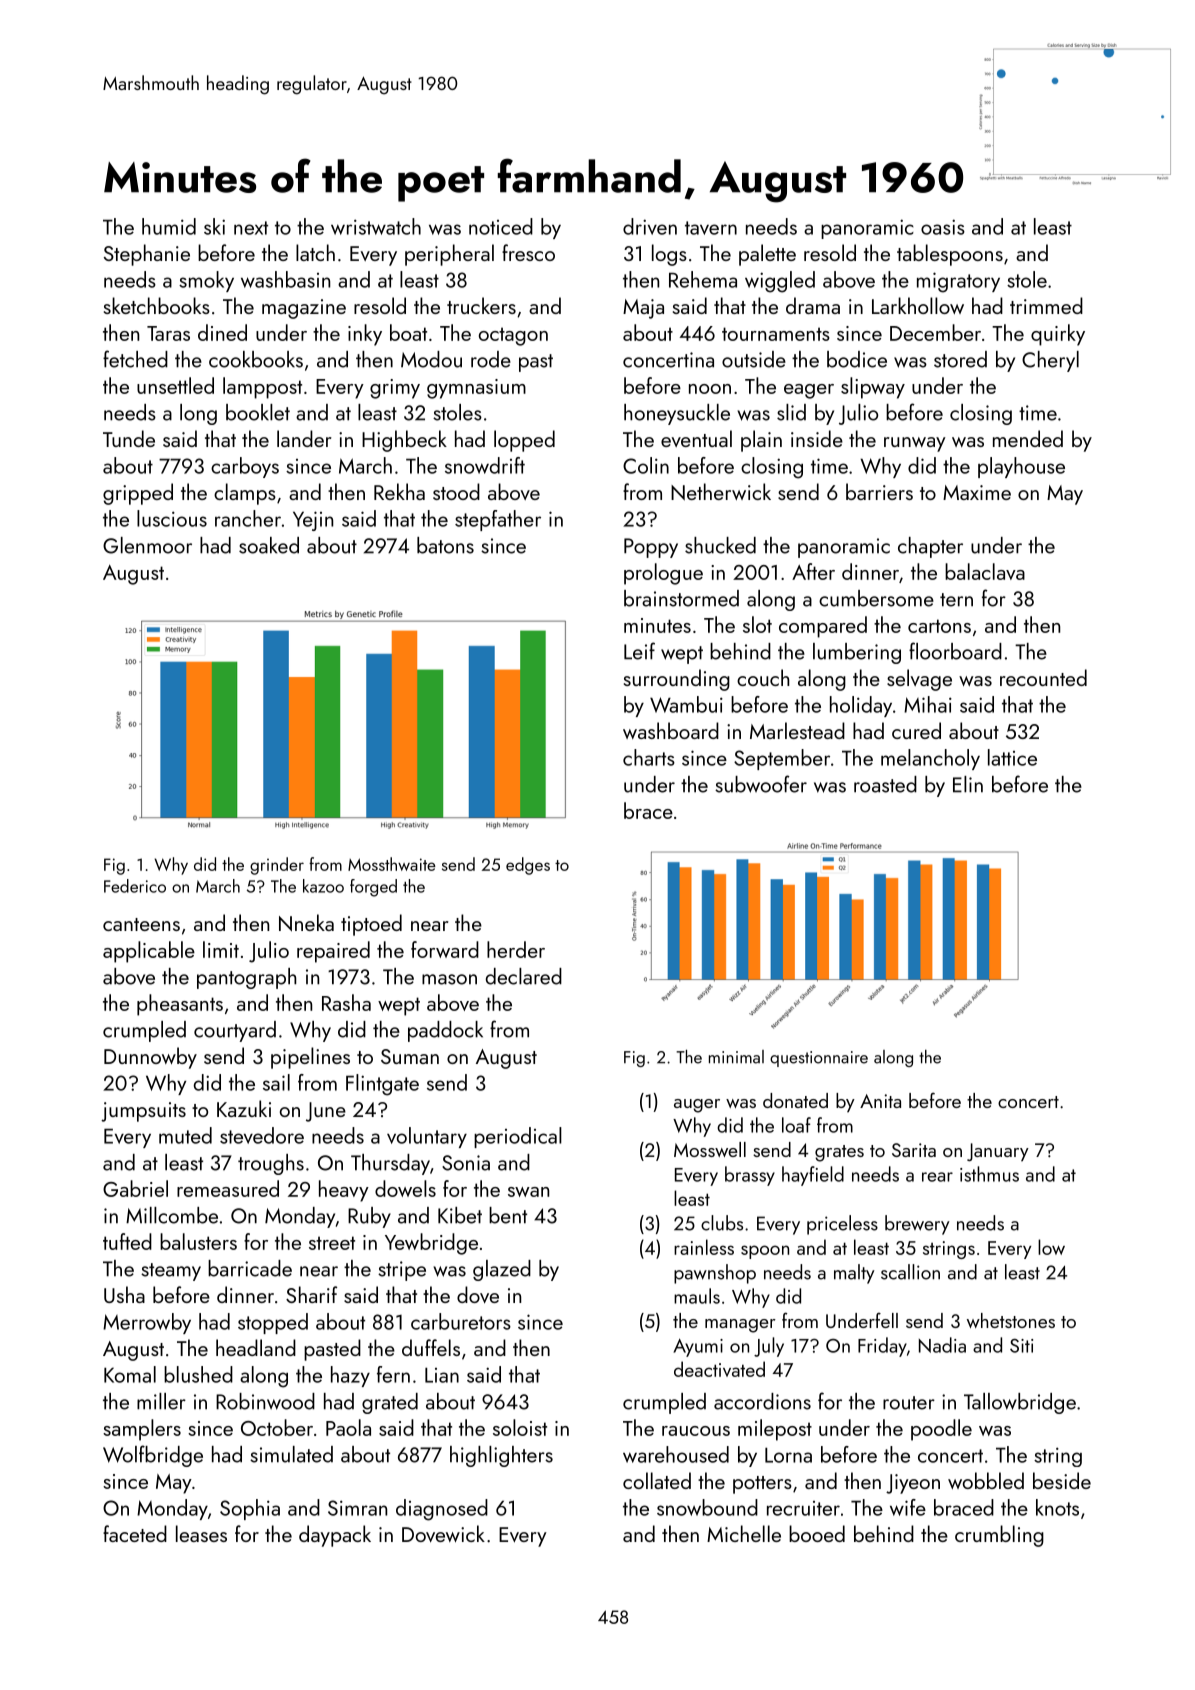  Describe the element at coordinates (135, 1533) in the document. I see `faceted` at that location.
